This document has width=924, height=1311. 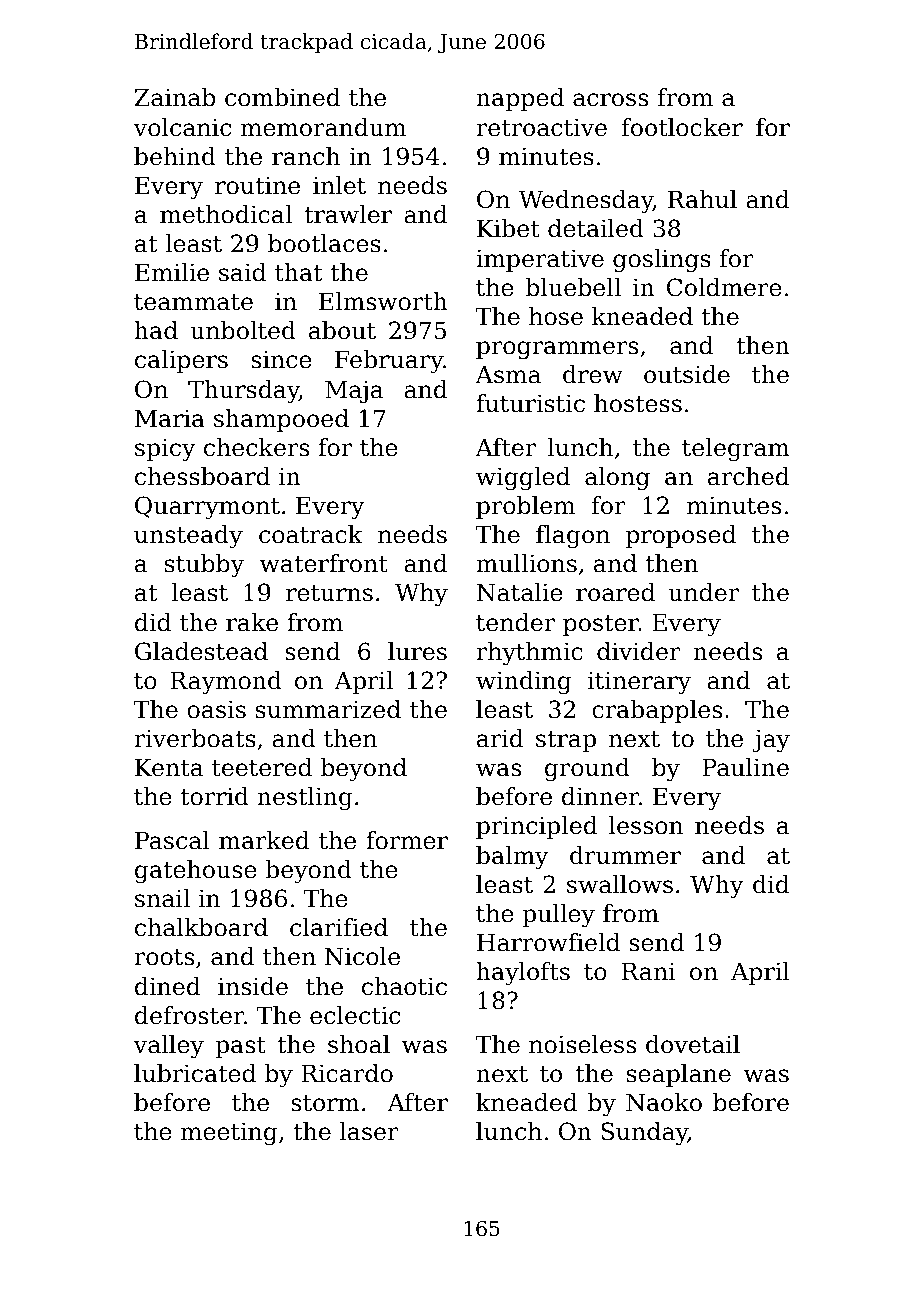 What do you see at coordinates (662, 260) in the document?
I see `goslings` at bounding box center [662, 260].
